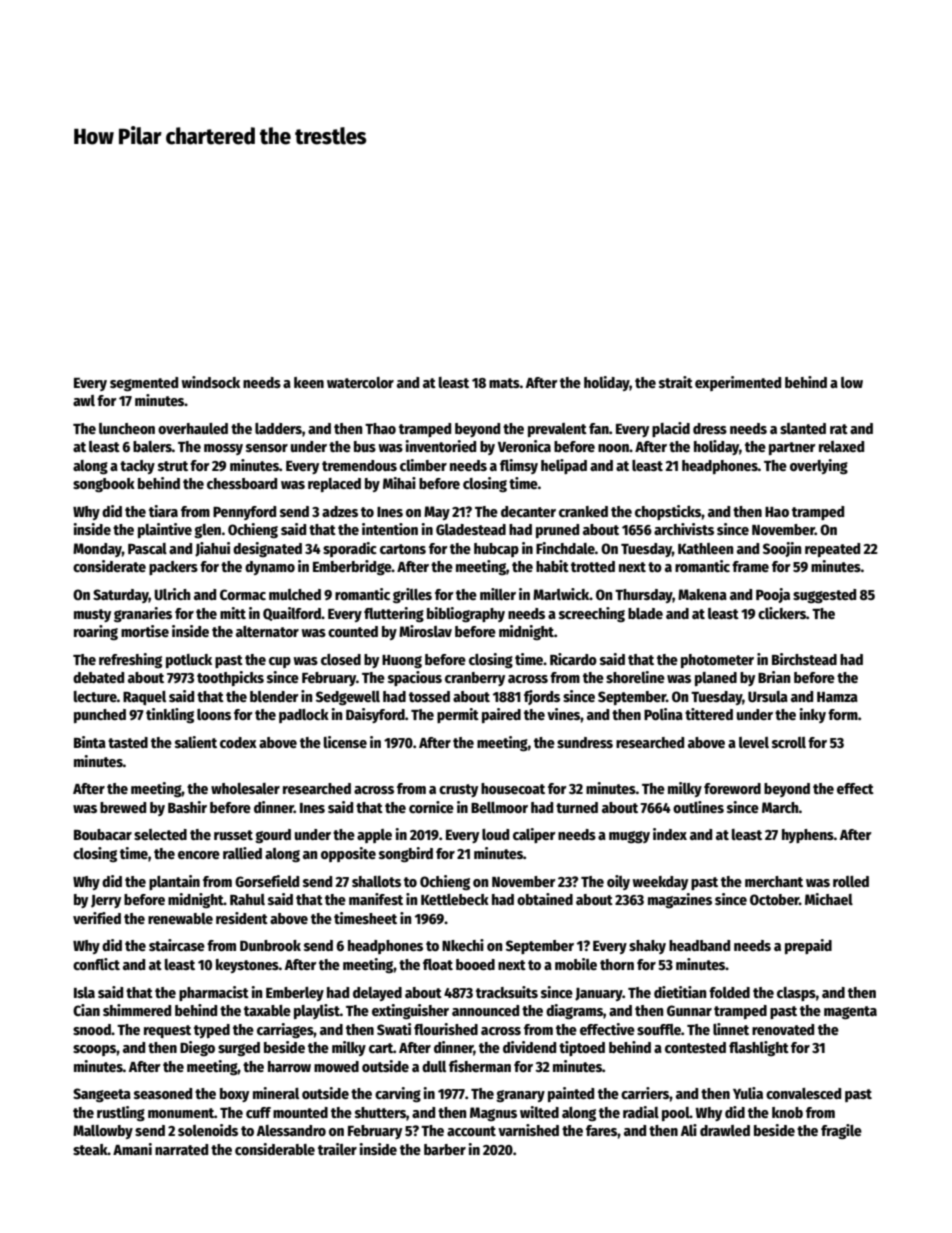  I want to click on windsock, so click(210, 382).
